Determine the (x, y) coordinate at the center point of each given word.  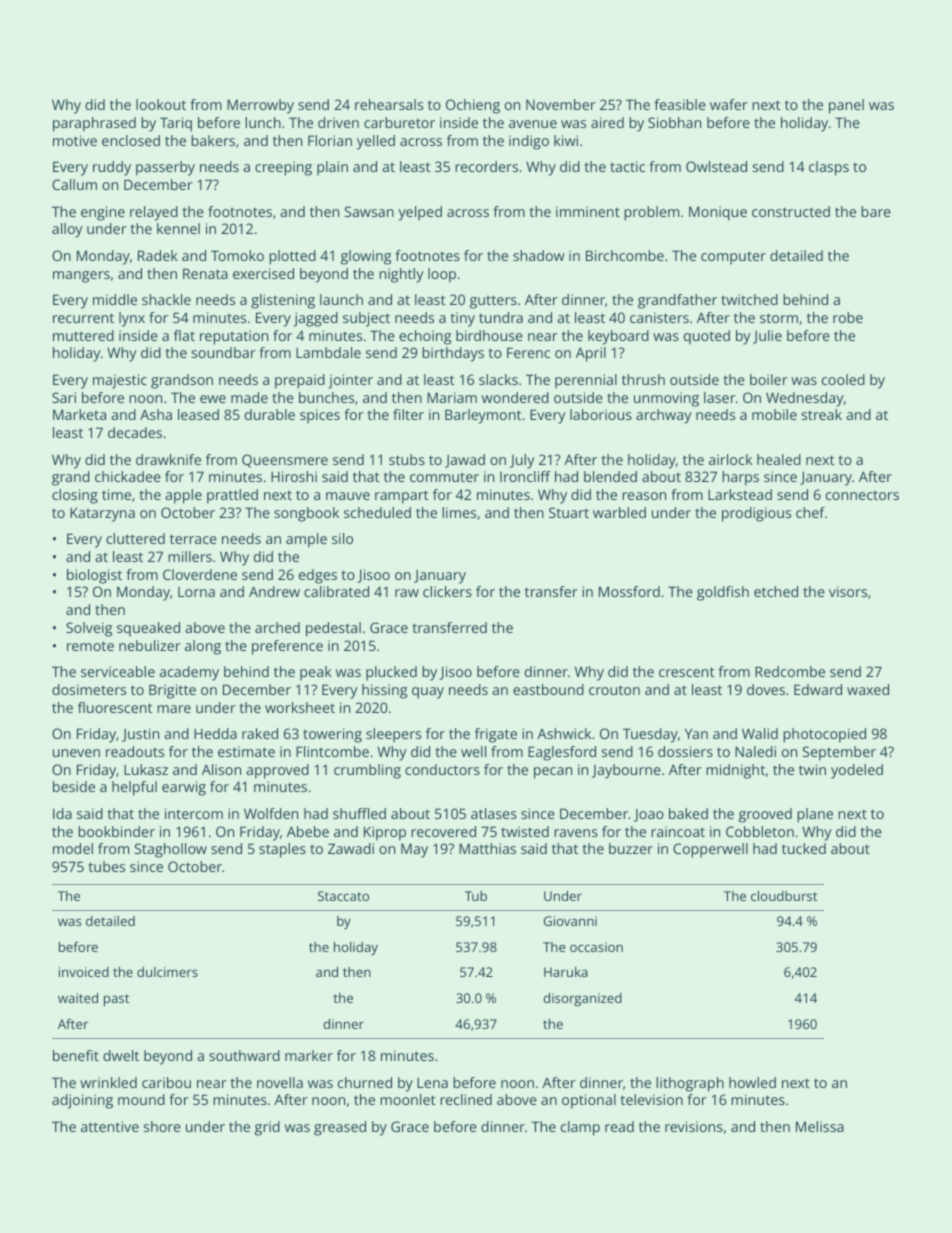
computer (733, 258)
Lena (432, 1083)
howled (752, 1082)
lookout (161, 104)
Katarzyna (102, 515)
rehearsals (389, 104)
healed (779, 459)
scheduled (377, 512)
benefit (76, 1055)
